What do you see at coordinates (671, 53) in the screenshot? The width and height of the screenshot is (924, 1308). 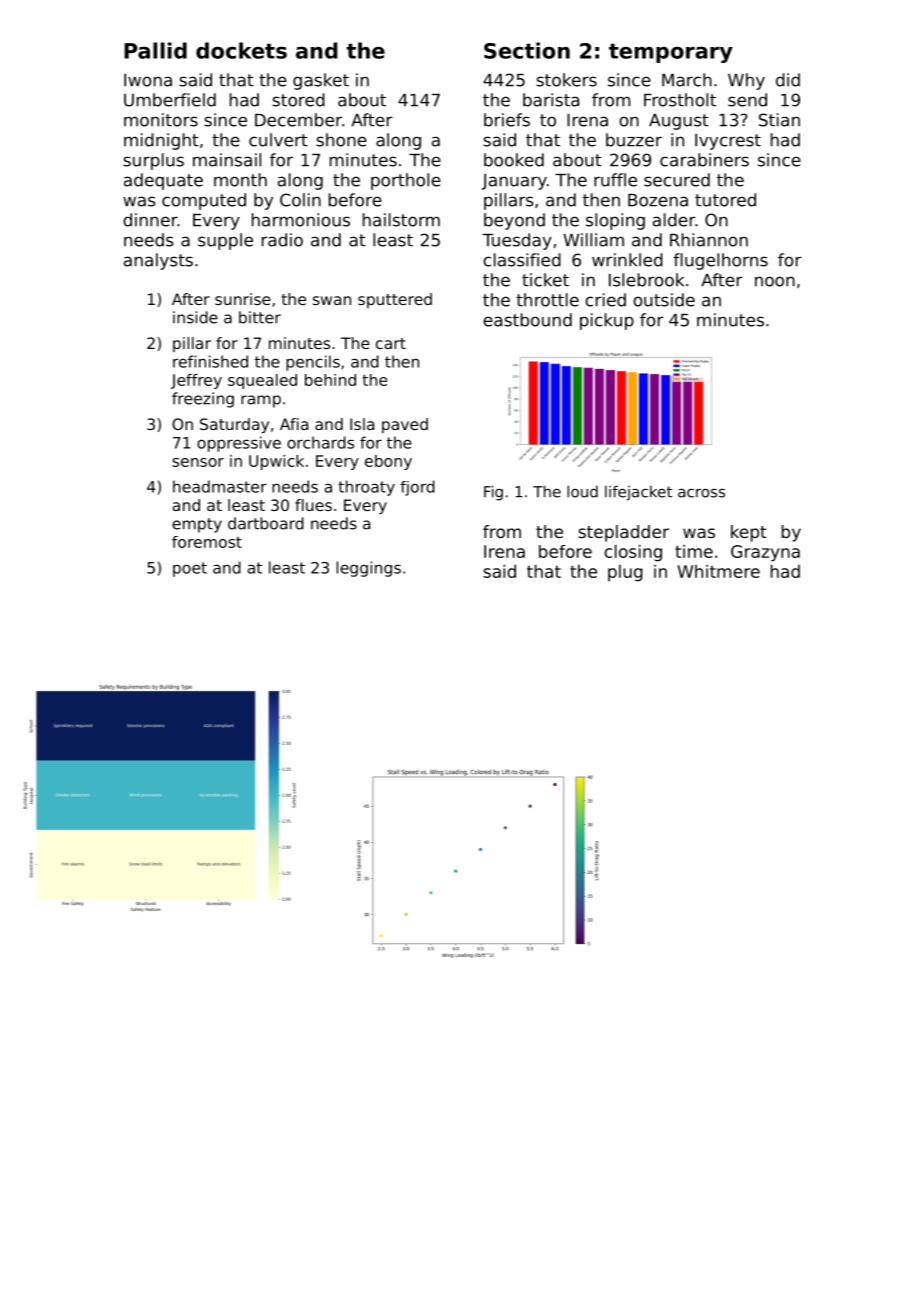 I see `temporary` at bounding box center [671, 53].
